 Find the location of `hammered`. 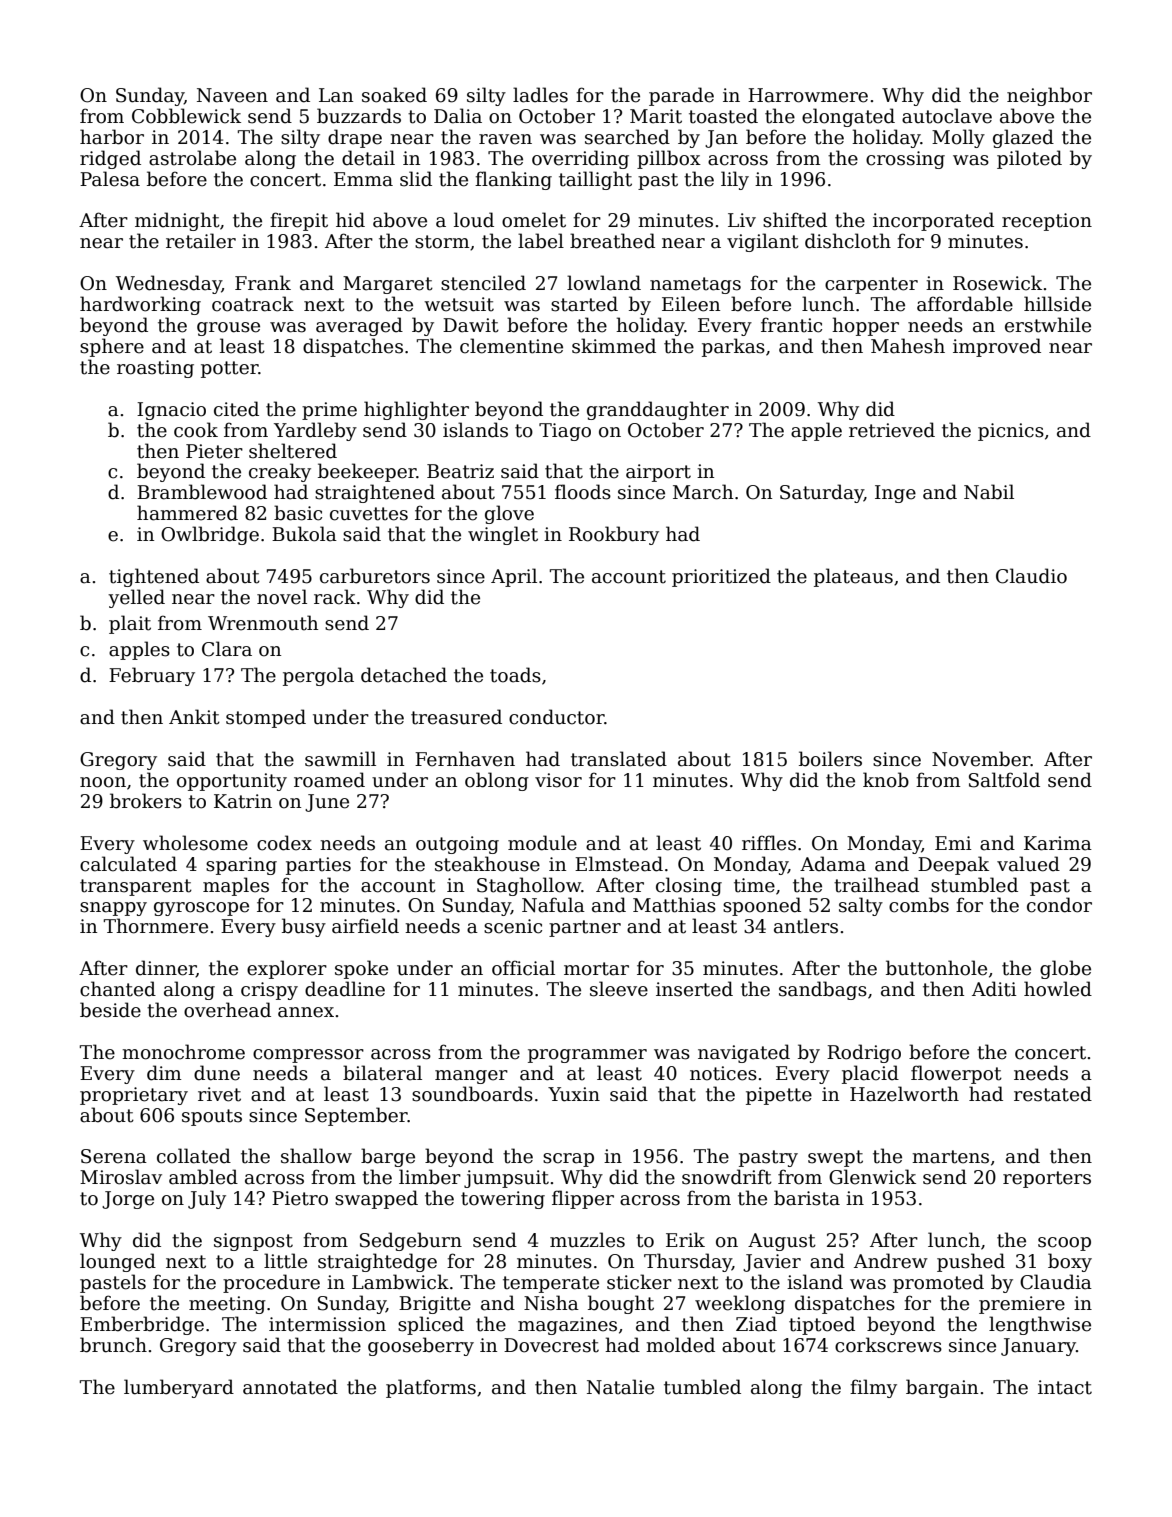

hammered is located at coordinates (187, 513).
